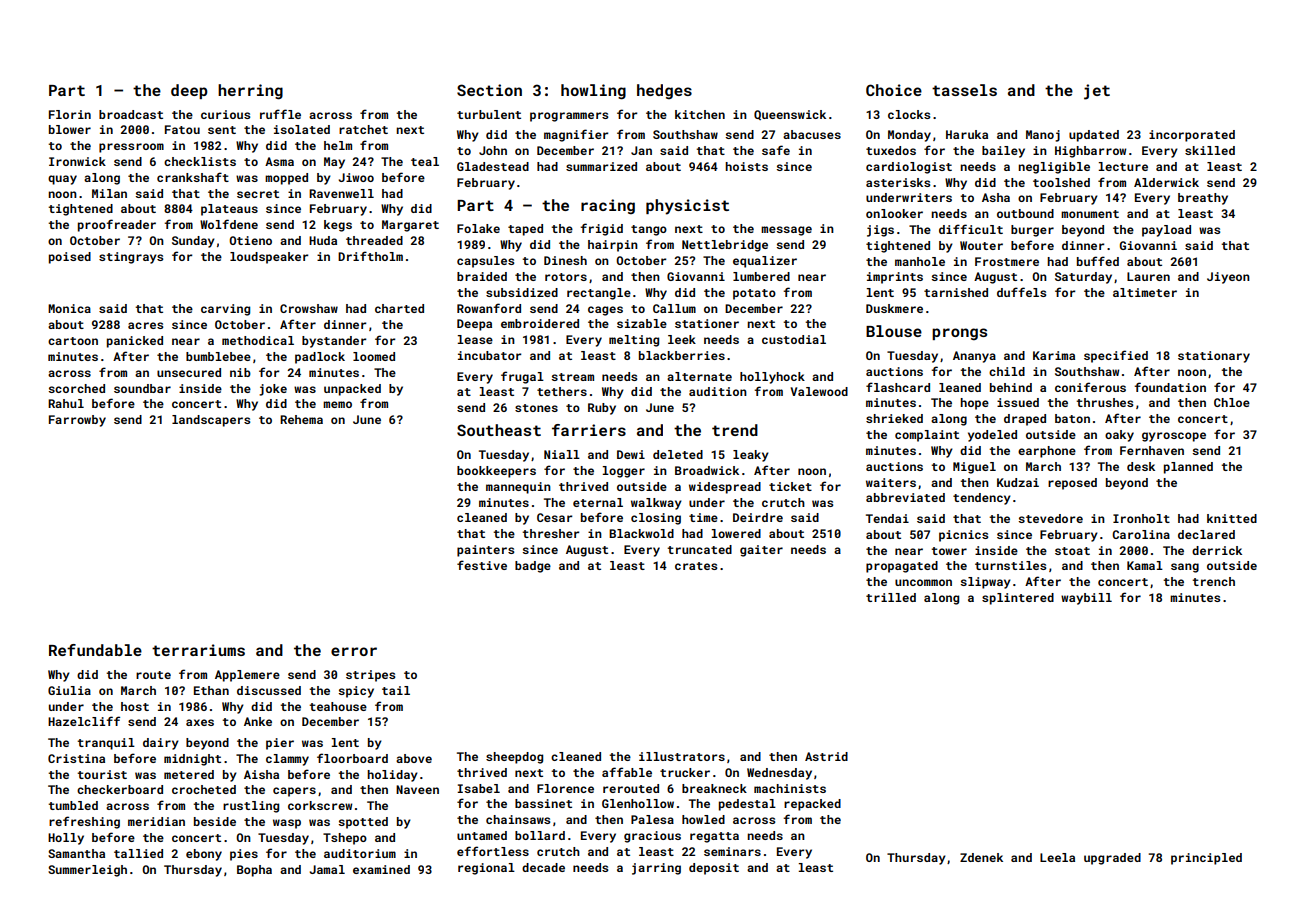 This screenshot has height=924, width=1308. Describe the element at coordinates (1141, 534) in the screenshot. I see `Carolina` at that location.
